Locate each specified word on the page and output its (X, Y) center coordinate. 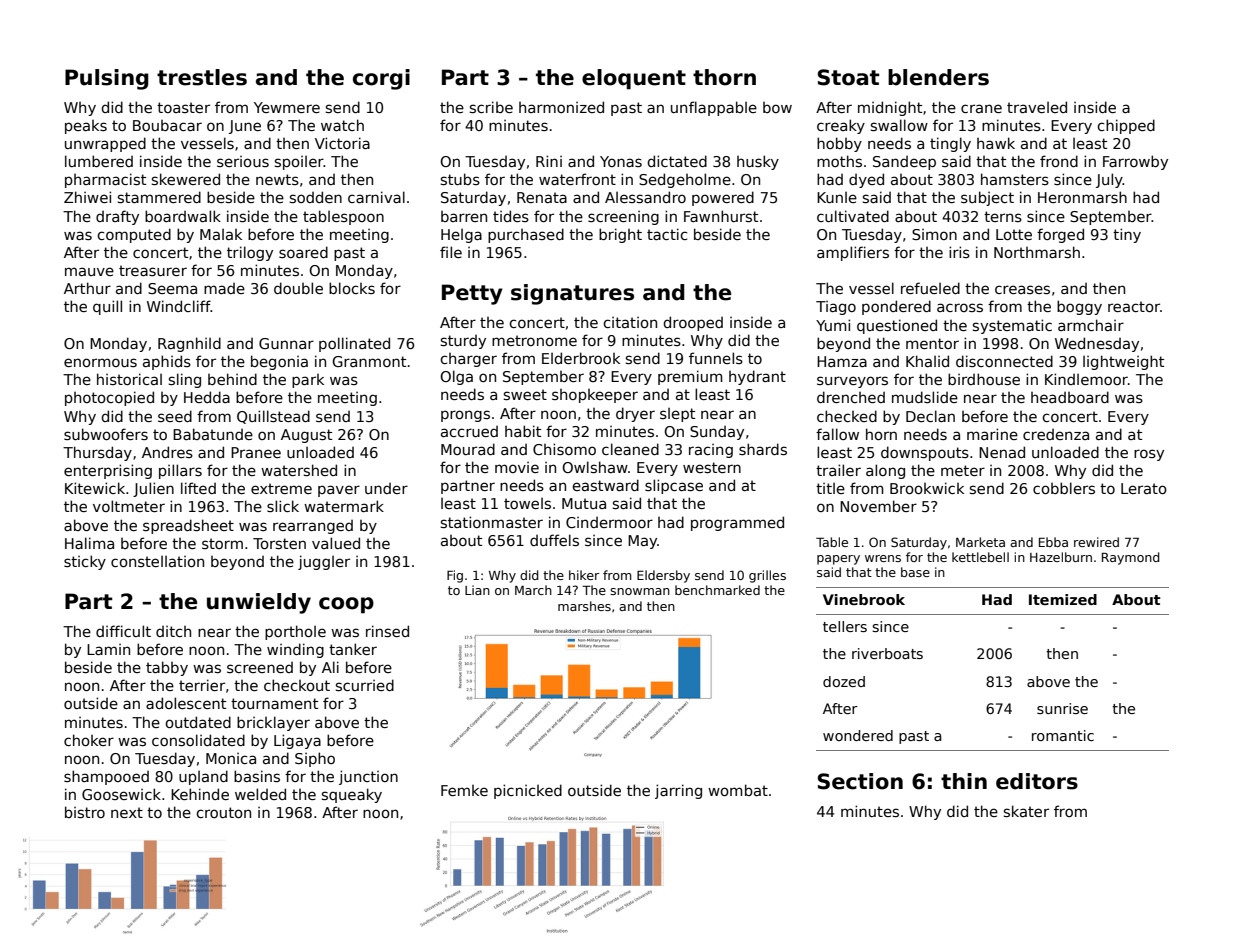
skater (1026, 811)
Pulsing (107, 79)
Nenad (1002, 452)
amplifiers (853, 253)
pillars (180, 471)
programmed (737, 523)
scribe (491, 107)
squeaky (352, 795)
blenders (938, 77)
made (224, 288)
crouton (223, 812)
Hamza (842, 361)
